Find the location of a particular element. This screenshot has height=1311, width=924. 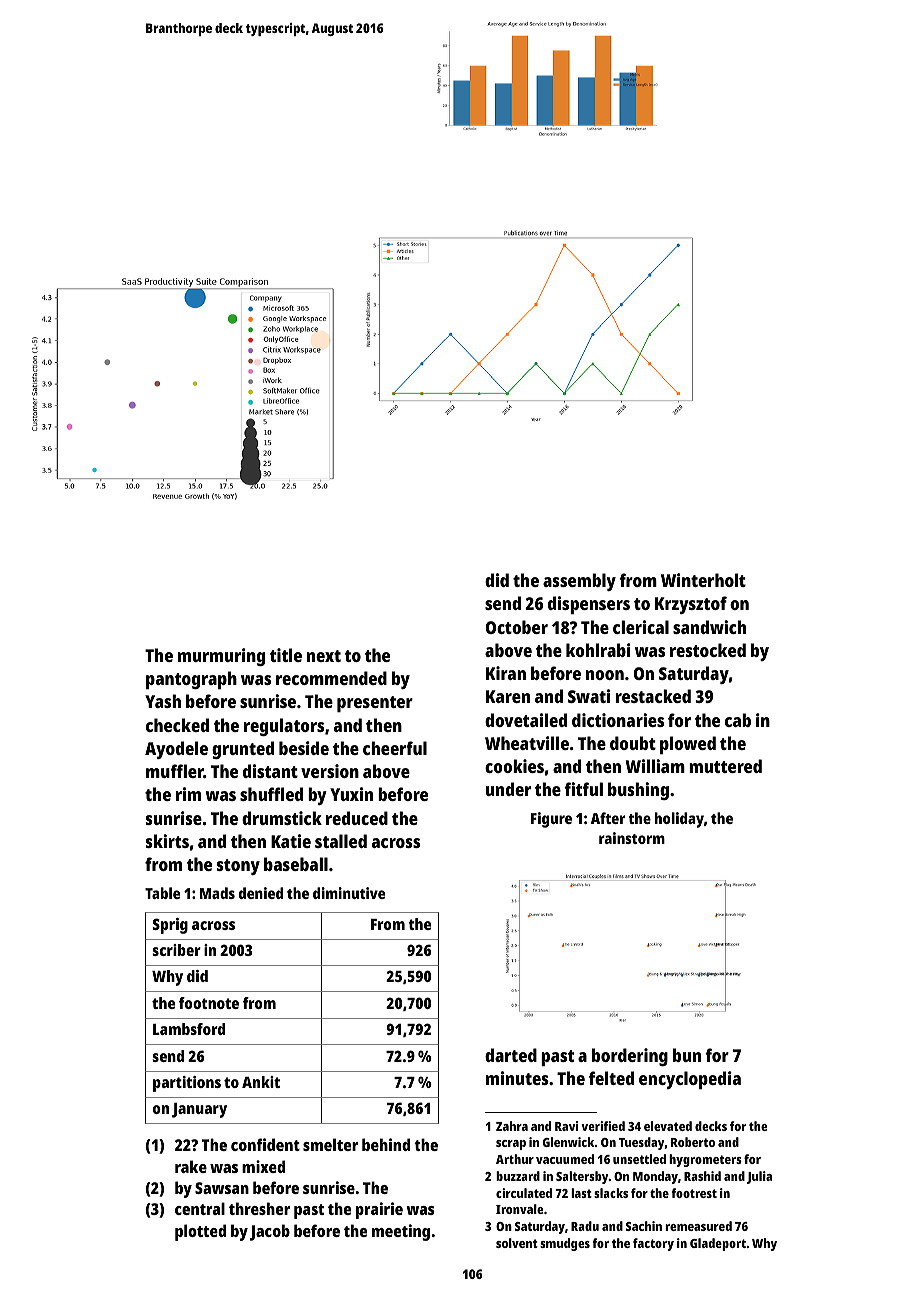

Jacob is located at coordinates (270, 1232).
